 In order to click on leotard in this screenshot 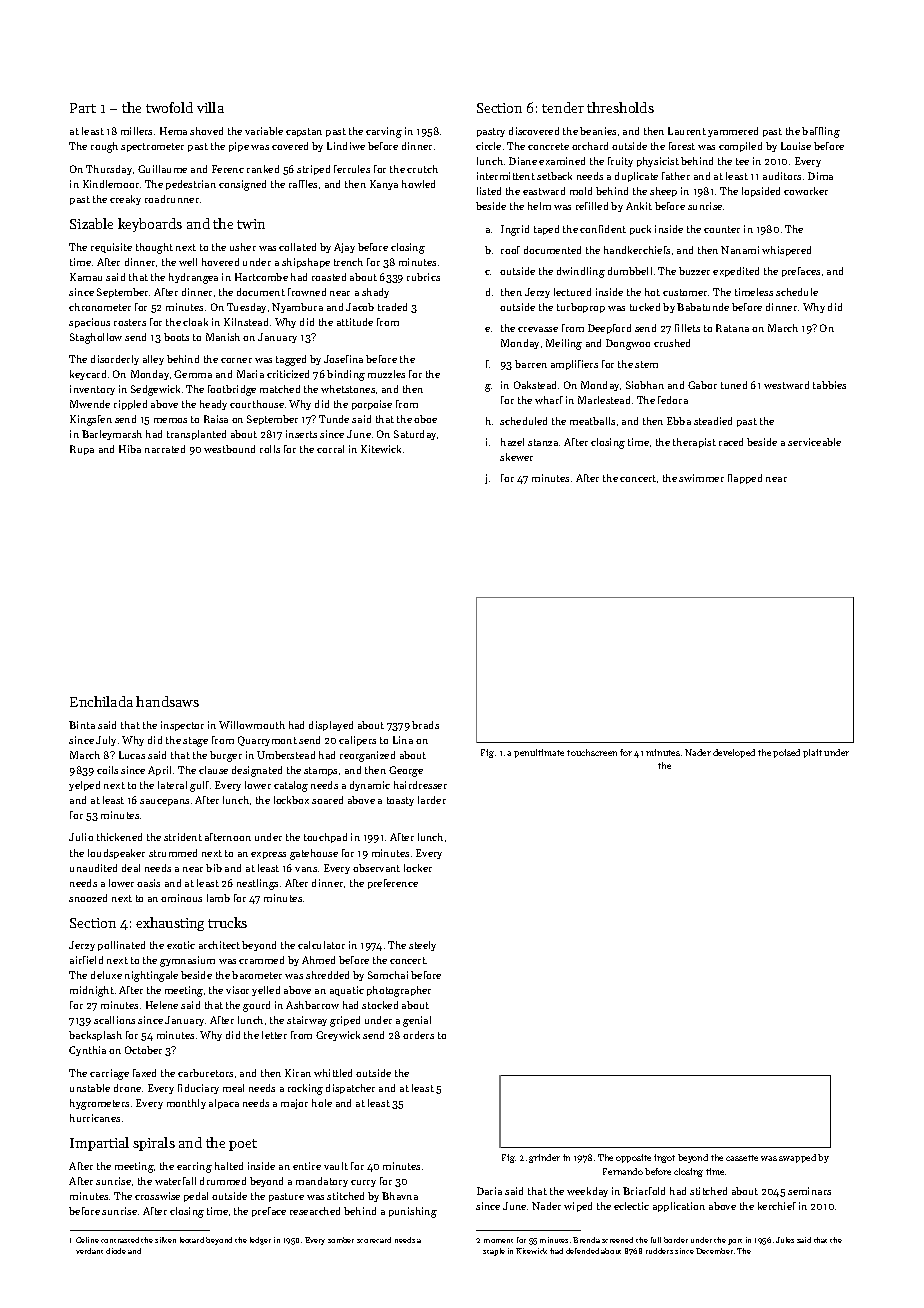, I will do `click(192, 1240)`.
